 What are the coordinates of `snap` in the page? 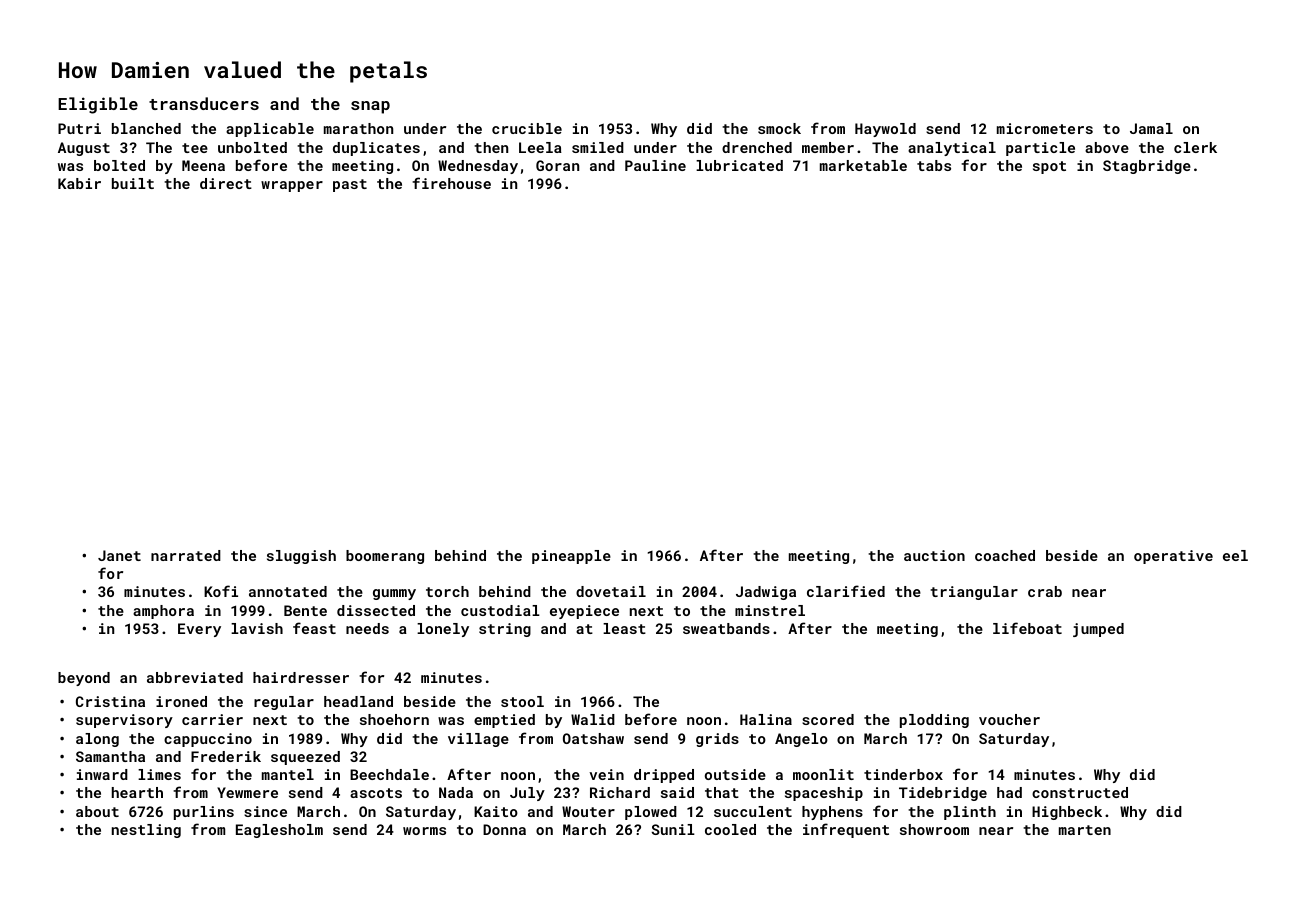 It's located at (370, 107).
